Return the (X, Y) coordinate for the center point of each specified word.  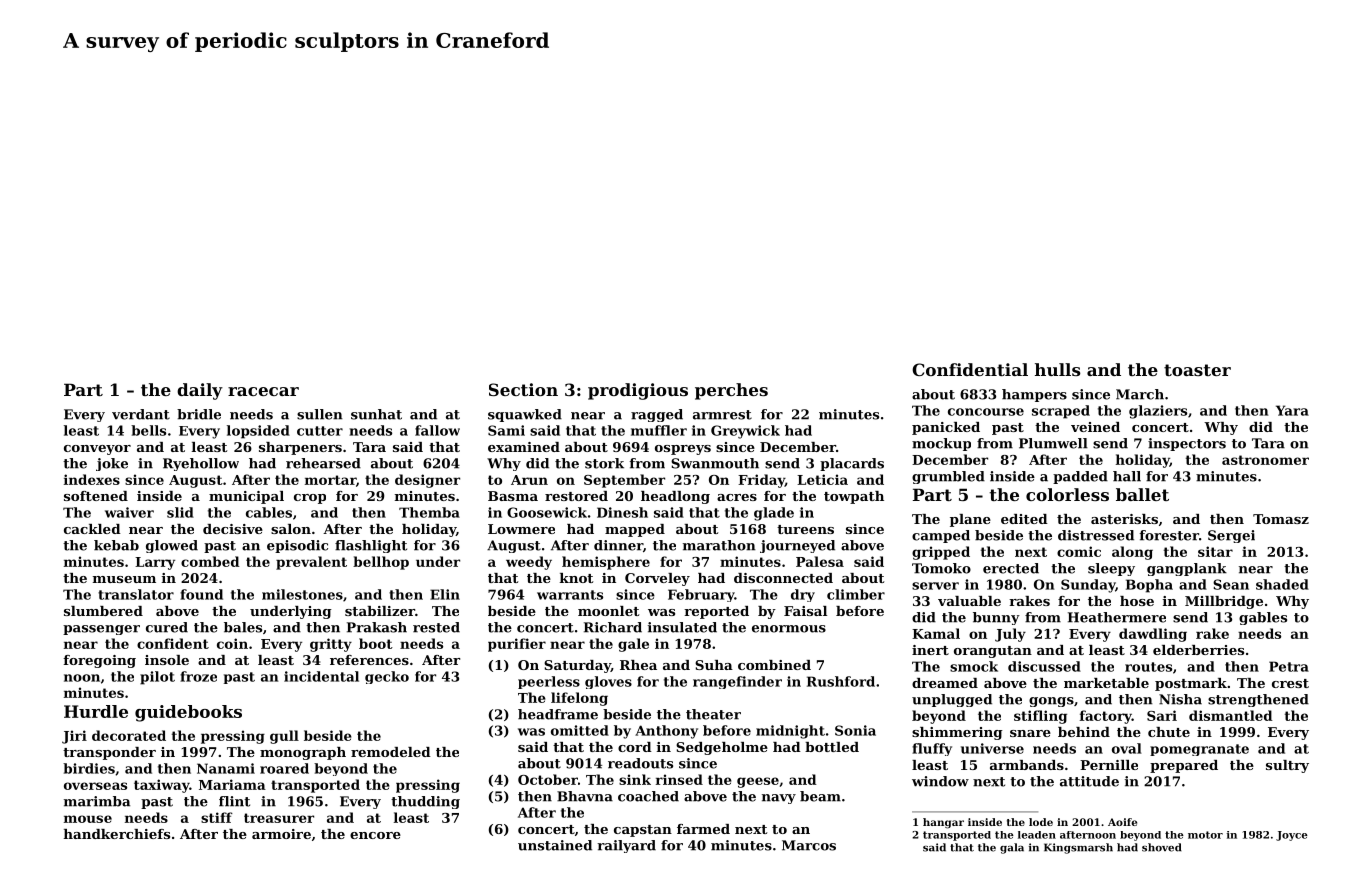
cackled (92, 529)
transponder (109, 753)
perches (731, 391)
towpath (854, 497)
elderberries (1198, 650)
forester (1169, 535)
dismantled (1231, 715)
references (369, 660)
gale (633, 645)
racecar (263, 391)
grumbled (948, 477)
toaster (1197, 370)
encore (375, 835)
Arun (529, 480)
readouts (640, 763)
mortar (330, 480)
